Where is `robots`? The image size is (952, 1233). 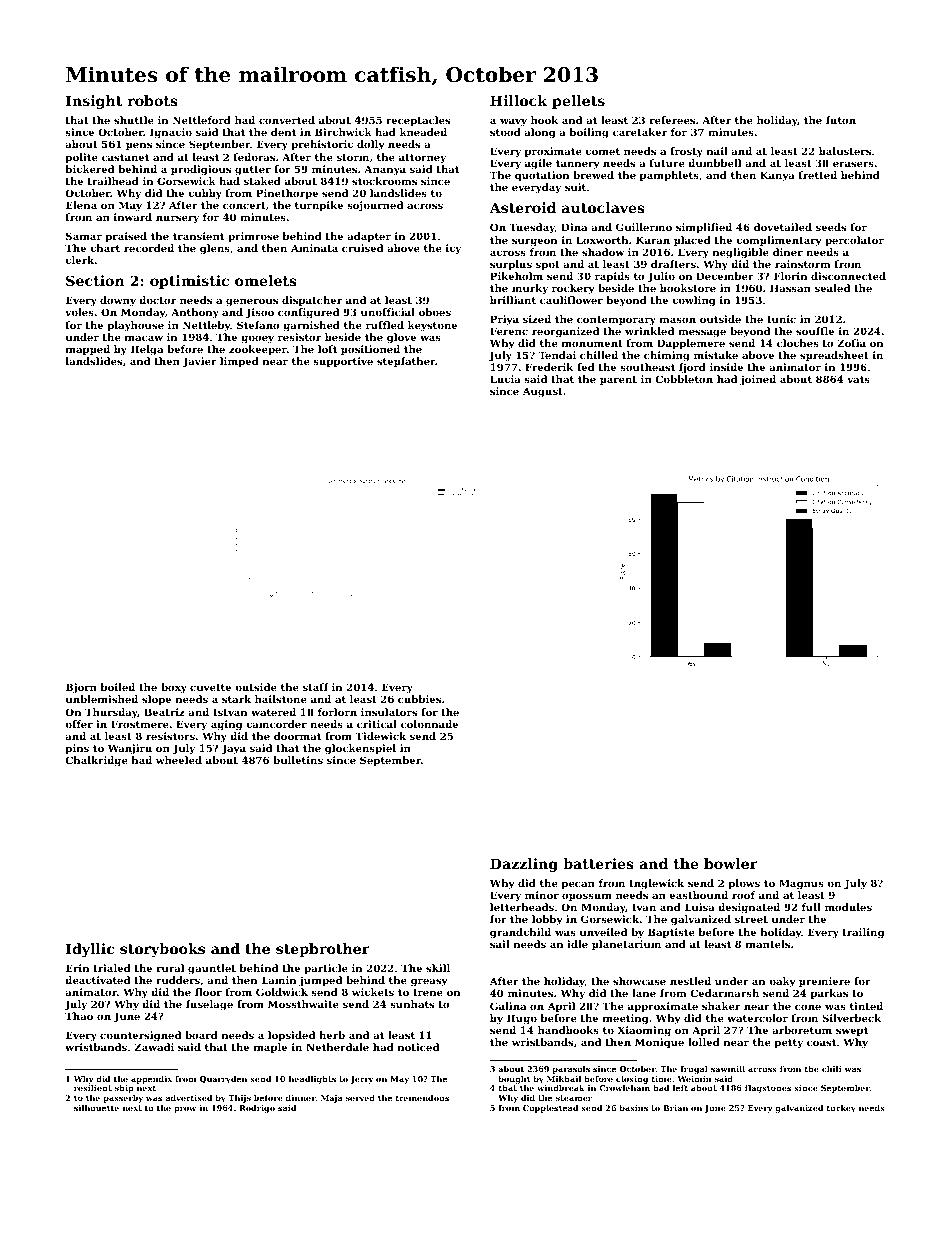
robots is located at coordinates (153, 100).
